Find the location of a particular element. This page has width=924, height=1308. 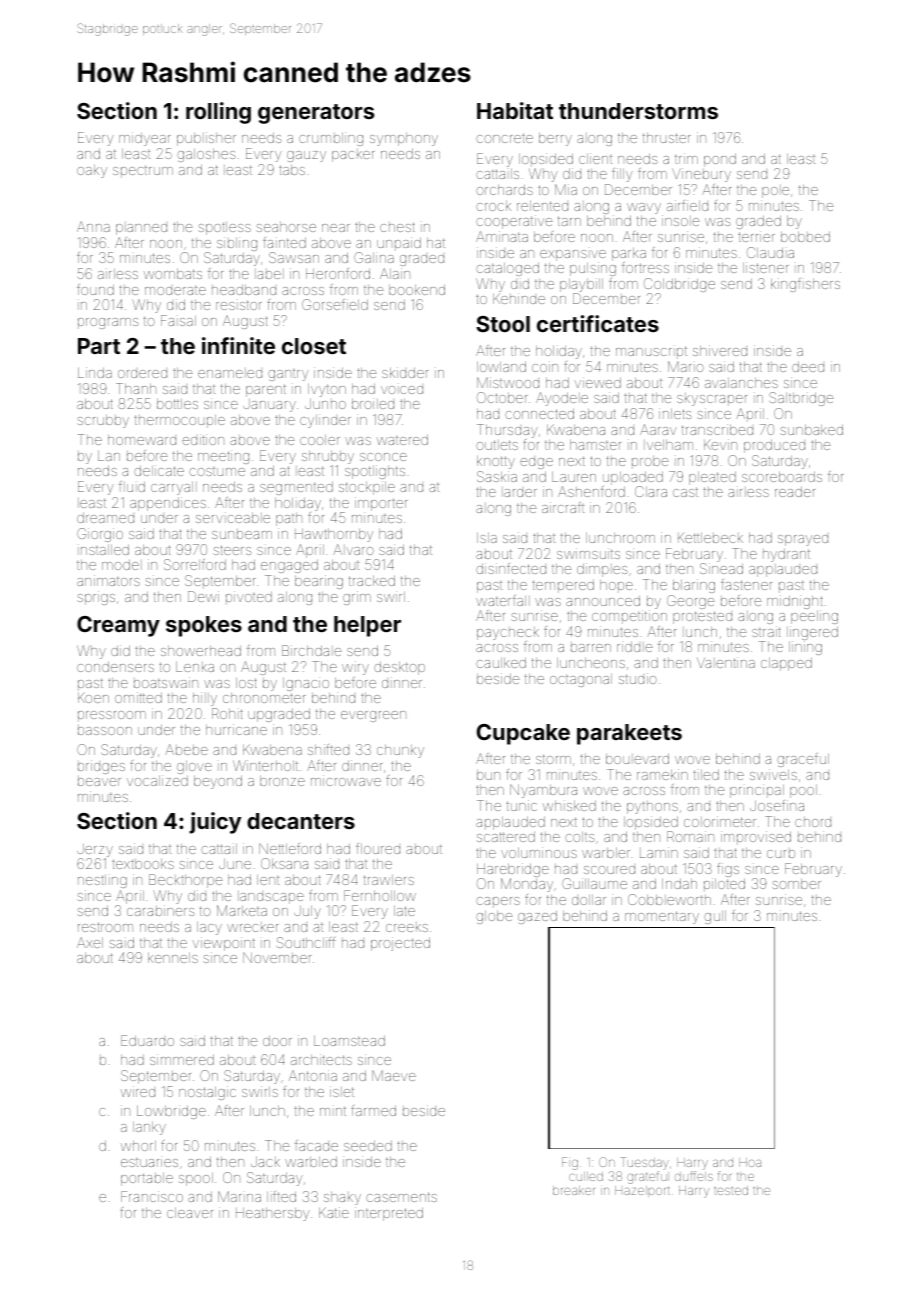

pond is located at coordinates (720, 160).
